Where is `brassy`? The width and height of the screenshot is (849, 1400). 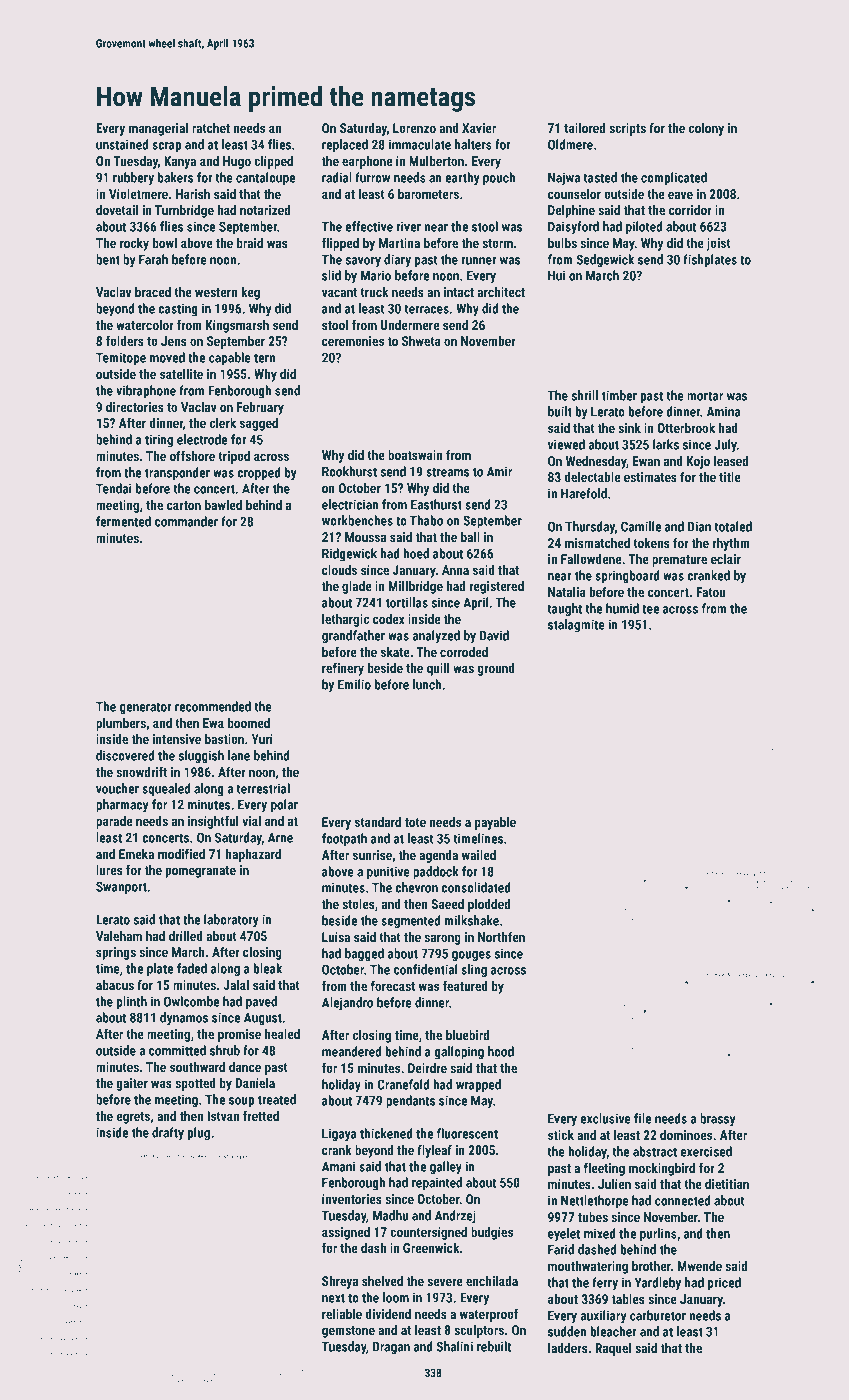 brassy is located at coordinates (717, 1119).
